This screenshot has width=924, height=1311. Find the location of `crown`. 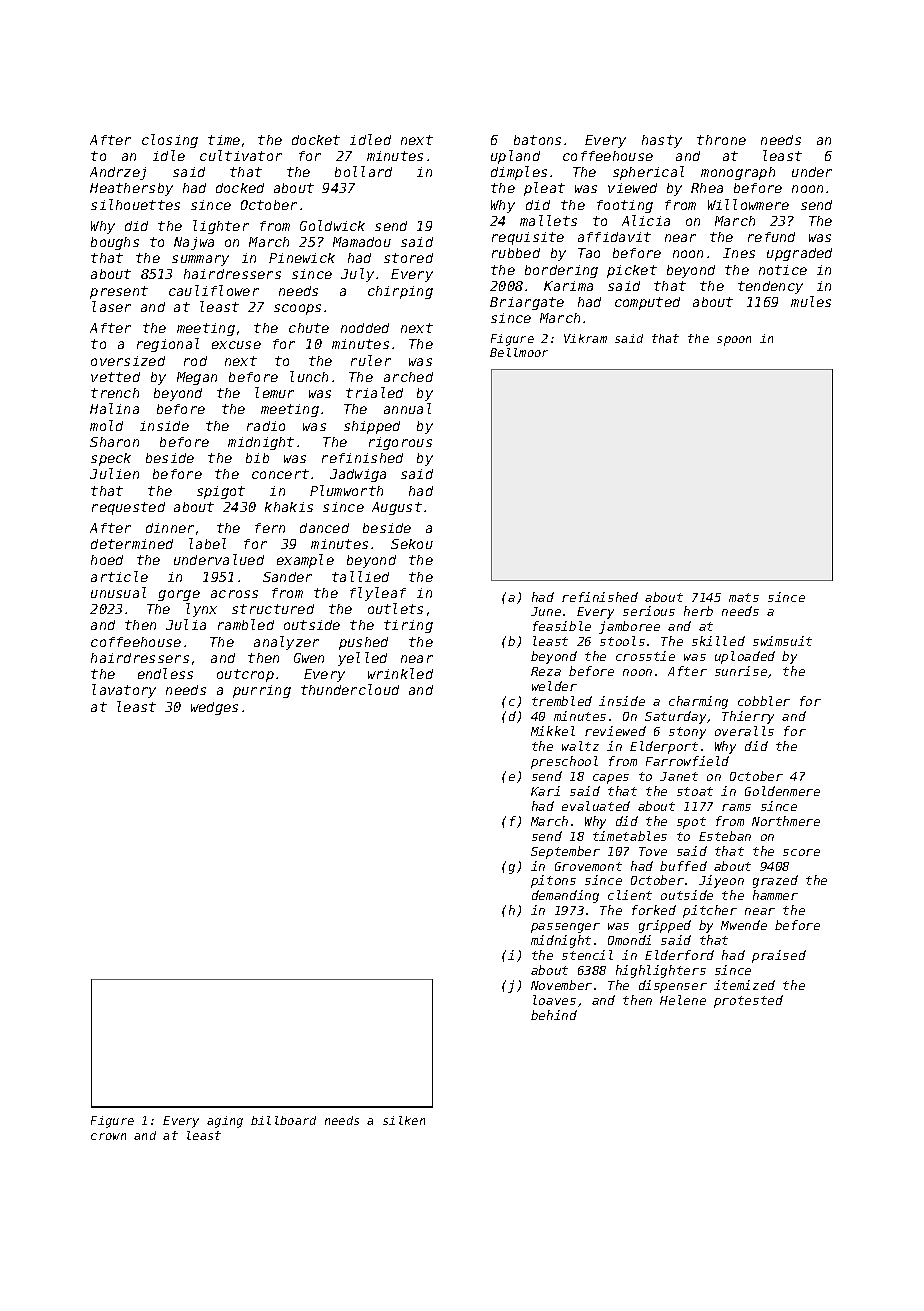

crown is located at coordinates (108, 1136).
